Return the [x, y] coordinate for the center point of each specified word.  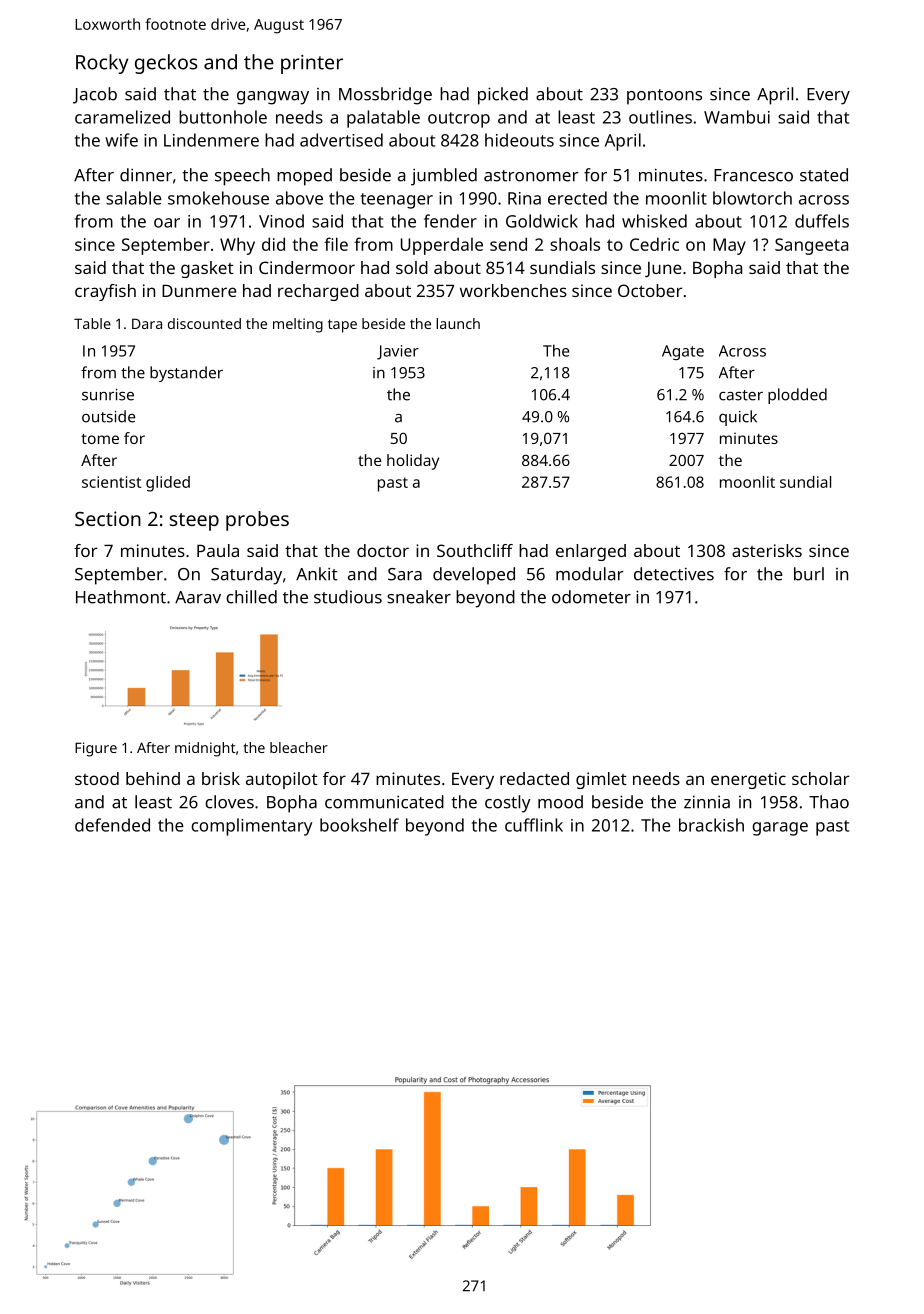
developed [474, 576]
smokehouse [218, 198]
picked [503, 96]
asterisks [767, 550]
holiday [413, 462]
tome [100, 439]
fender [450, 221]
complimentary [251, 827]
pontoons [664, 97]
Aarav [198, 597]
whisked [654, 221]
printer [312, 64]
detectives [674, 574]
